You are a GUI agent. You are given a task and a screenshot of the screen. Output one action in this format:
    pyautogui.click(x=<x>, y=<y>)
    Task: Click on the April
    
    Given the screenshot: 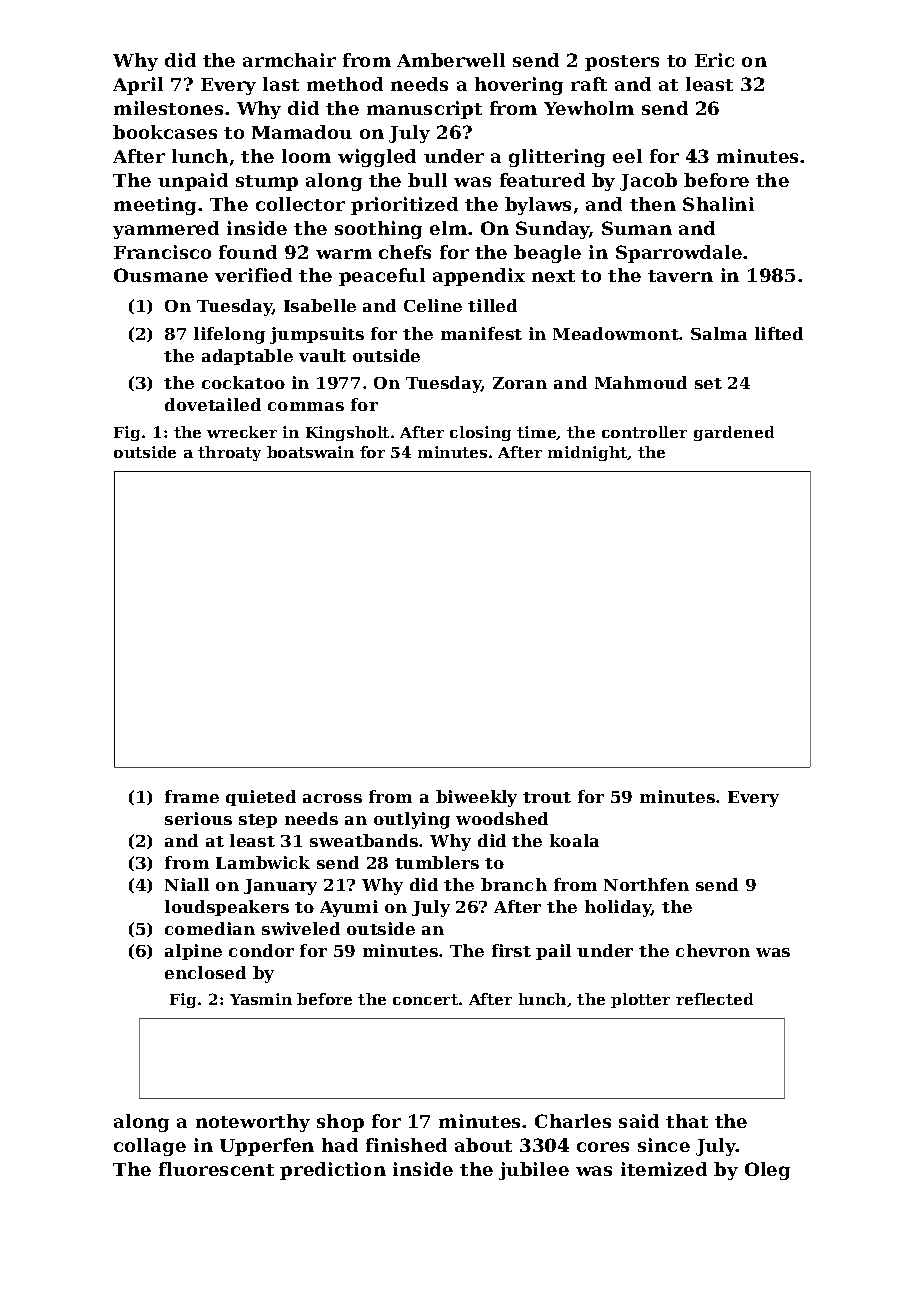 What is the action you would take?
    pyautogui.click(x=138, y=86)
